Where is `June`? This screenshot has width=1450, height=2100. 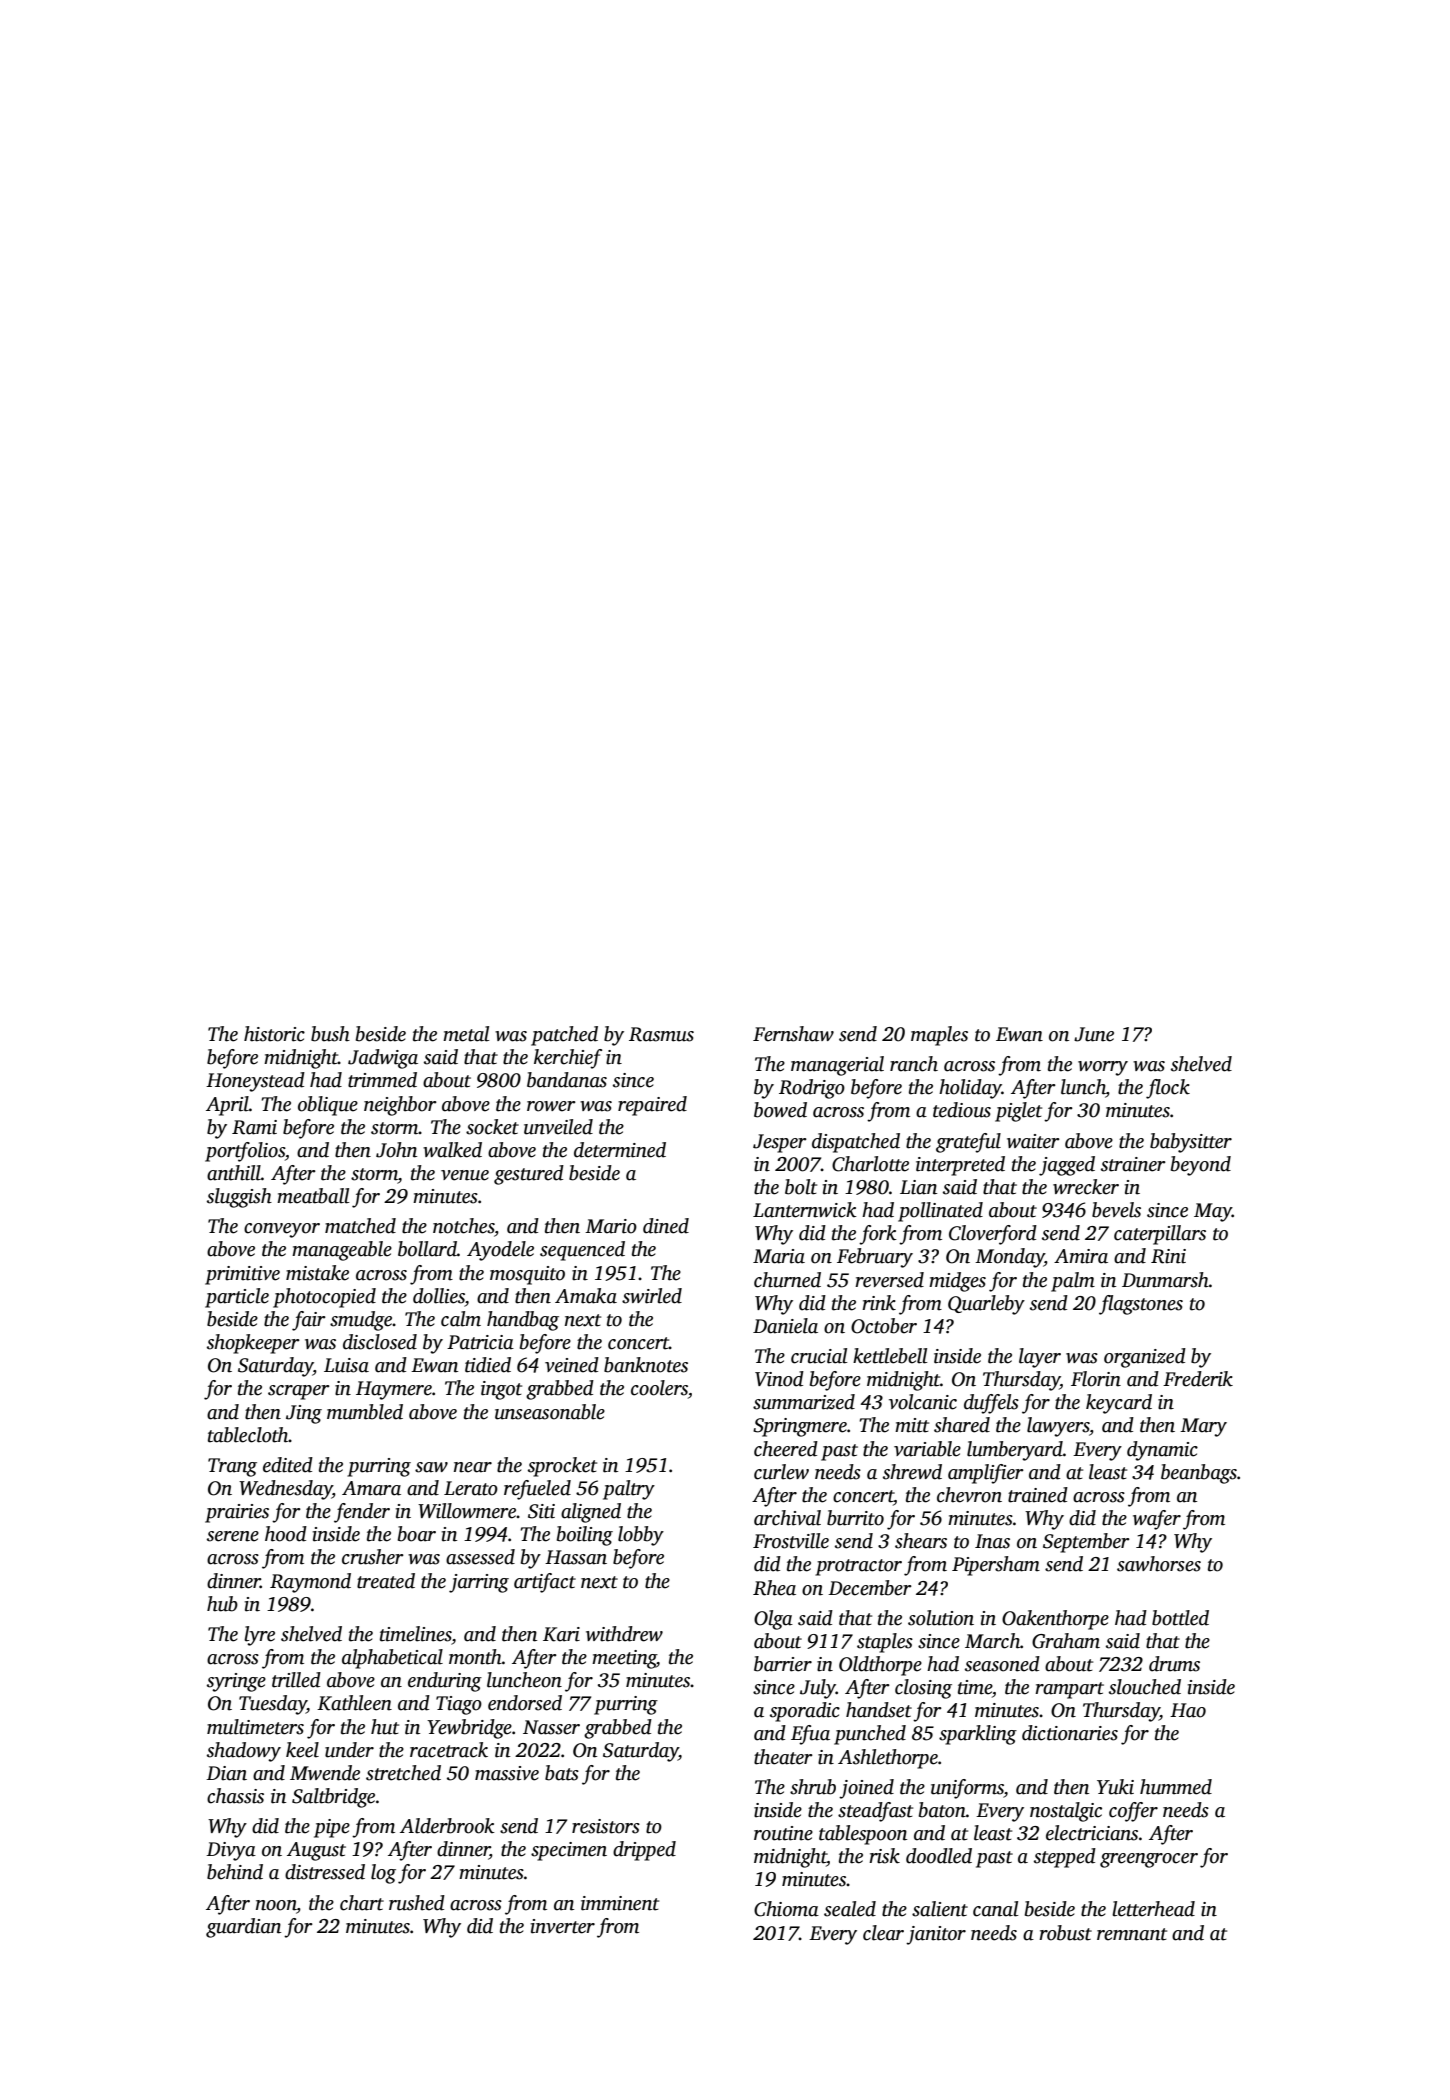
June is located at coordinates (1094, 1034).
